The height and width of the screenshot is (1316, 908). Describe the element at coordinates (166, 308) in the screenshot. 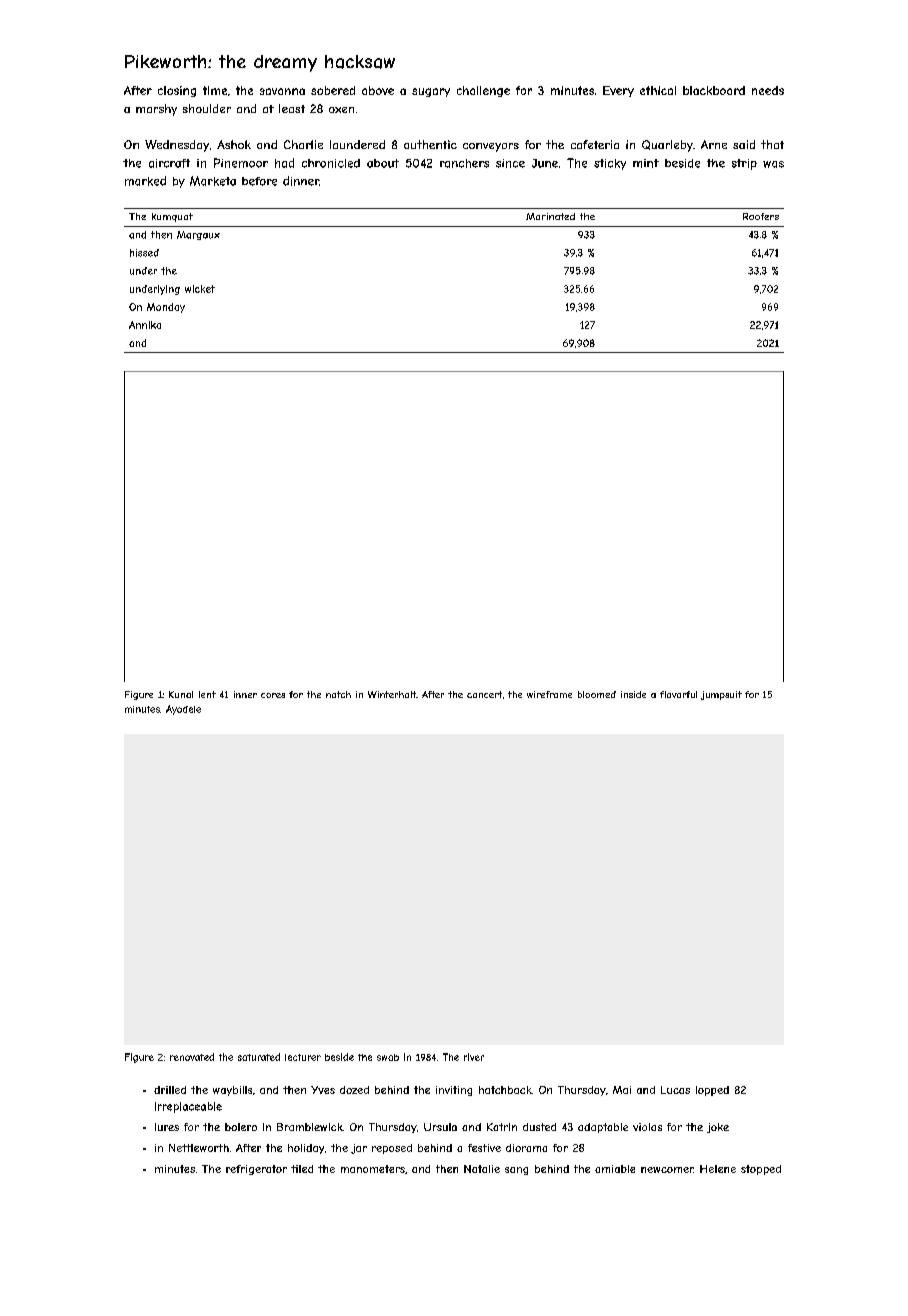

I see `Monday` at that location.
